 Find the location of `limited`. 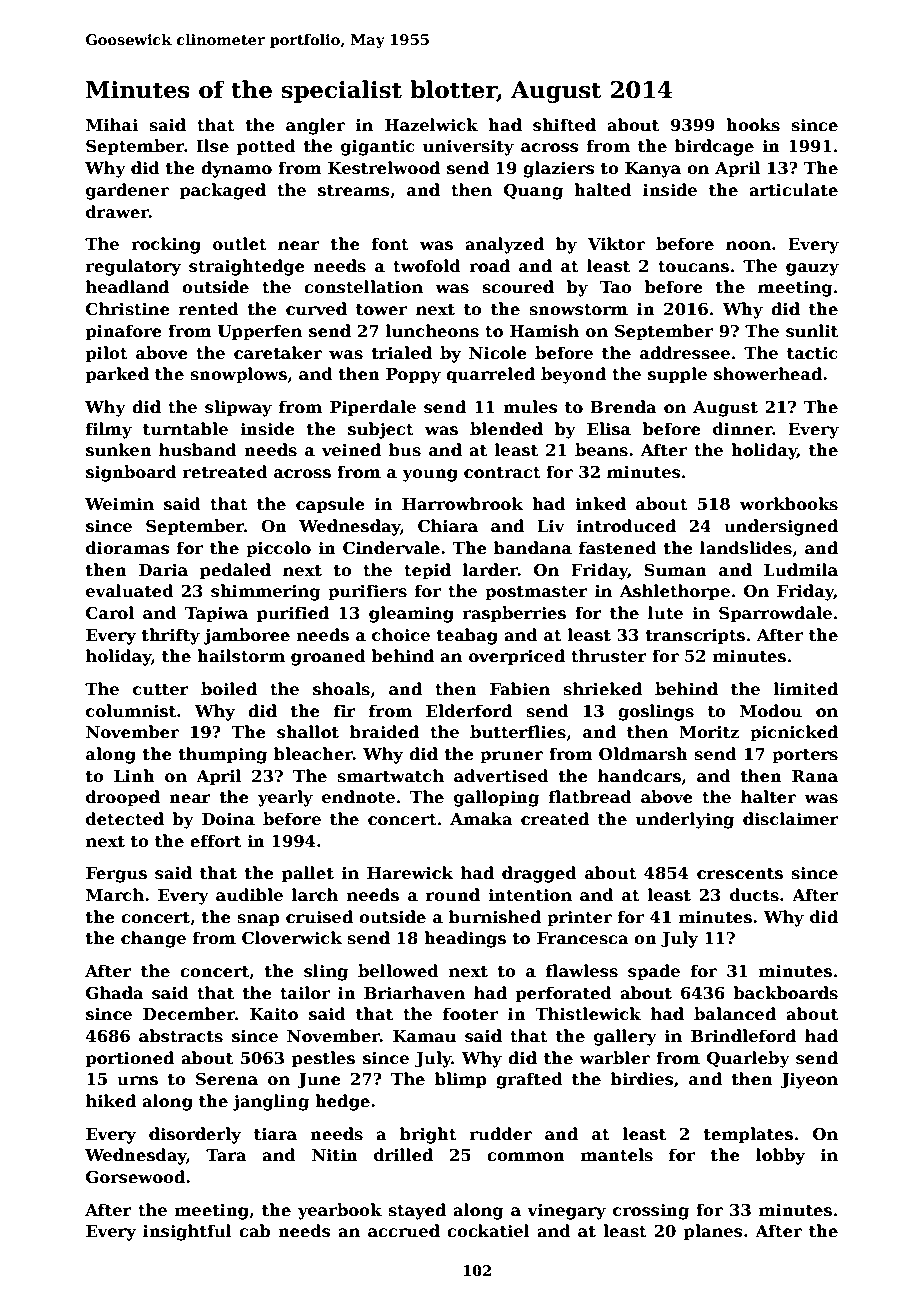

limited is located at coordinates (806, 689).
